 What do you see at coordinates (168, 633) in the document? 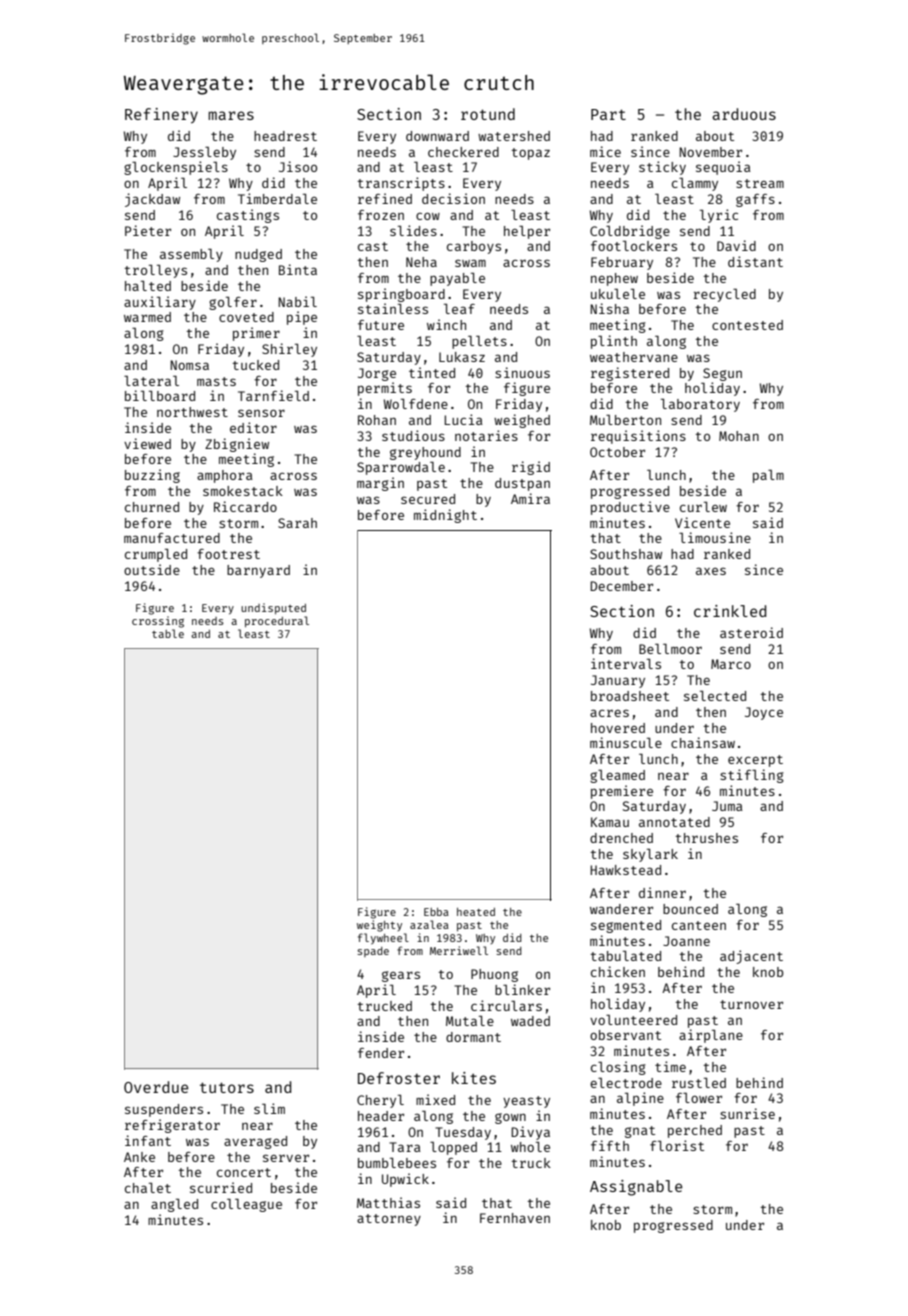
I see `table` at bounding box center [168, 633].
